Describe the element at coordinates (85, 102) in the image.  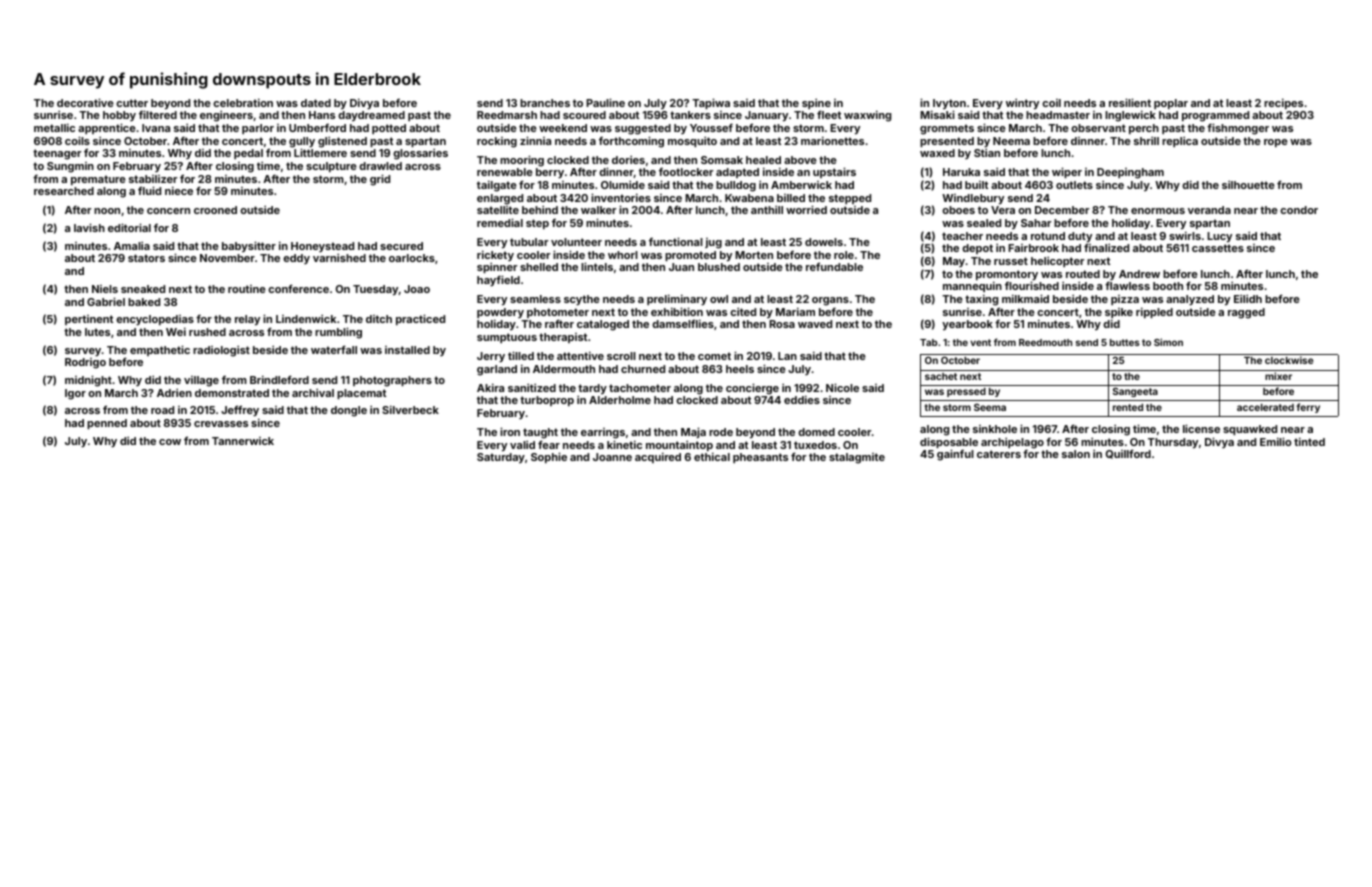
I see `decorative` at that location.
